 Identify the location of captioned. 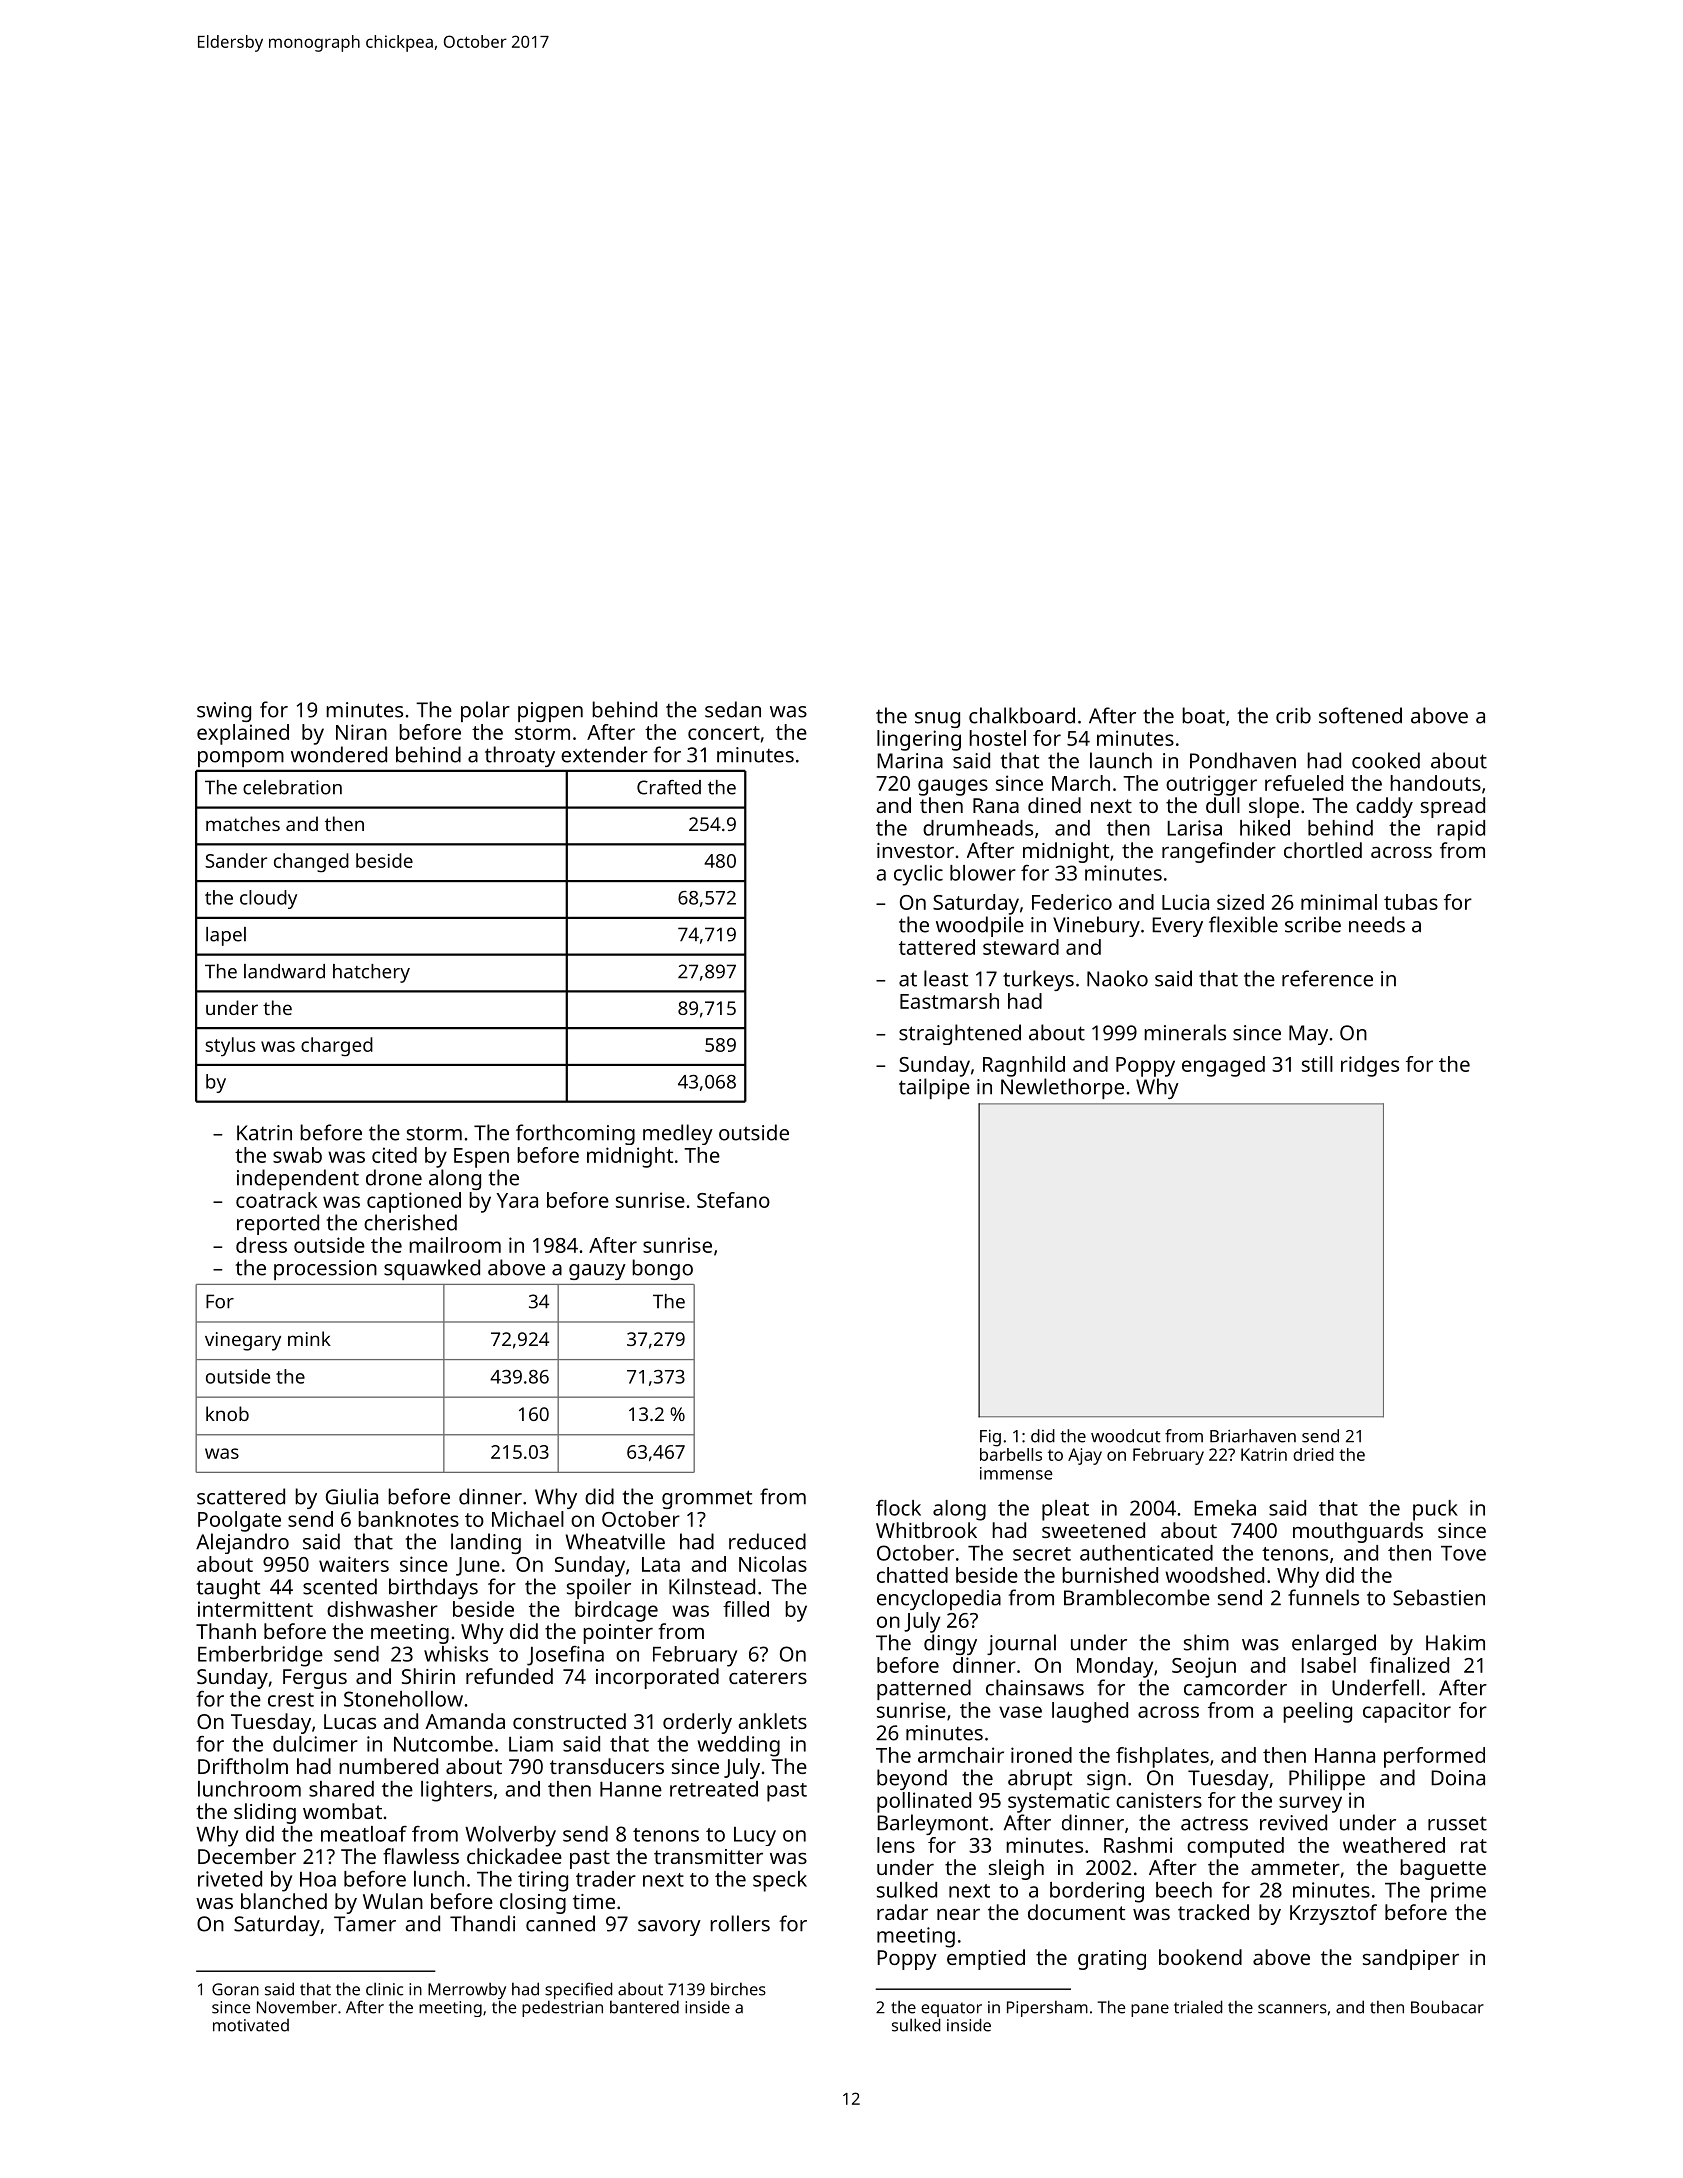
(414, 1202).
